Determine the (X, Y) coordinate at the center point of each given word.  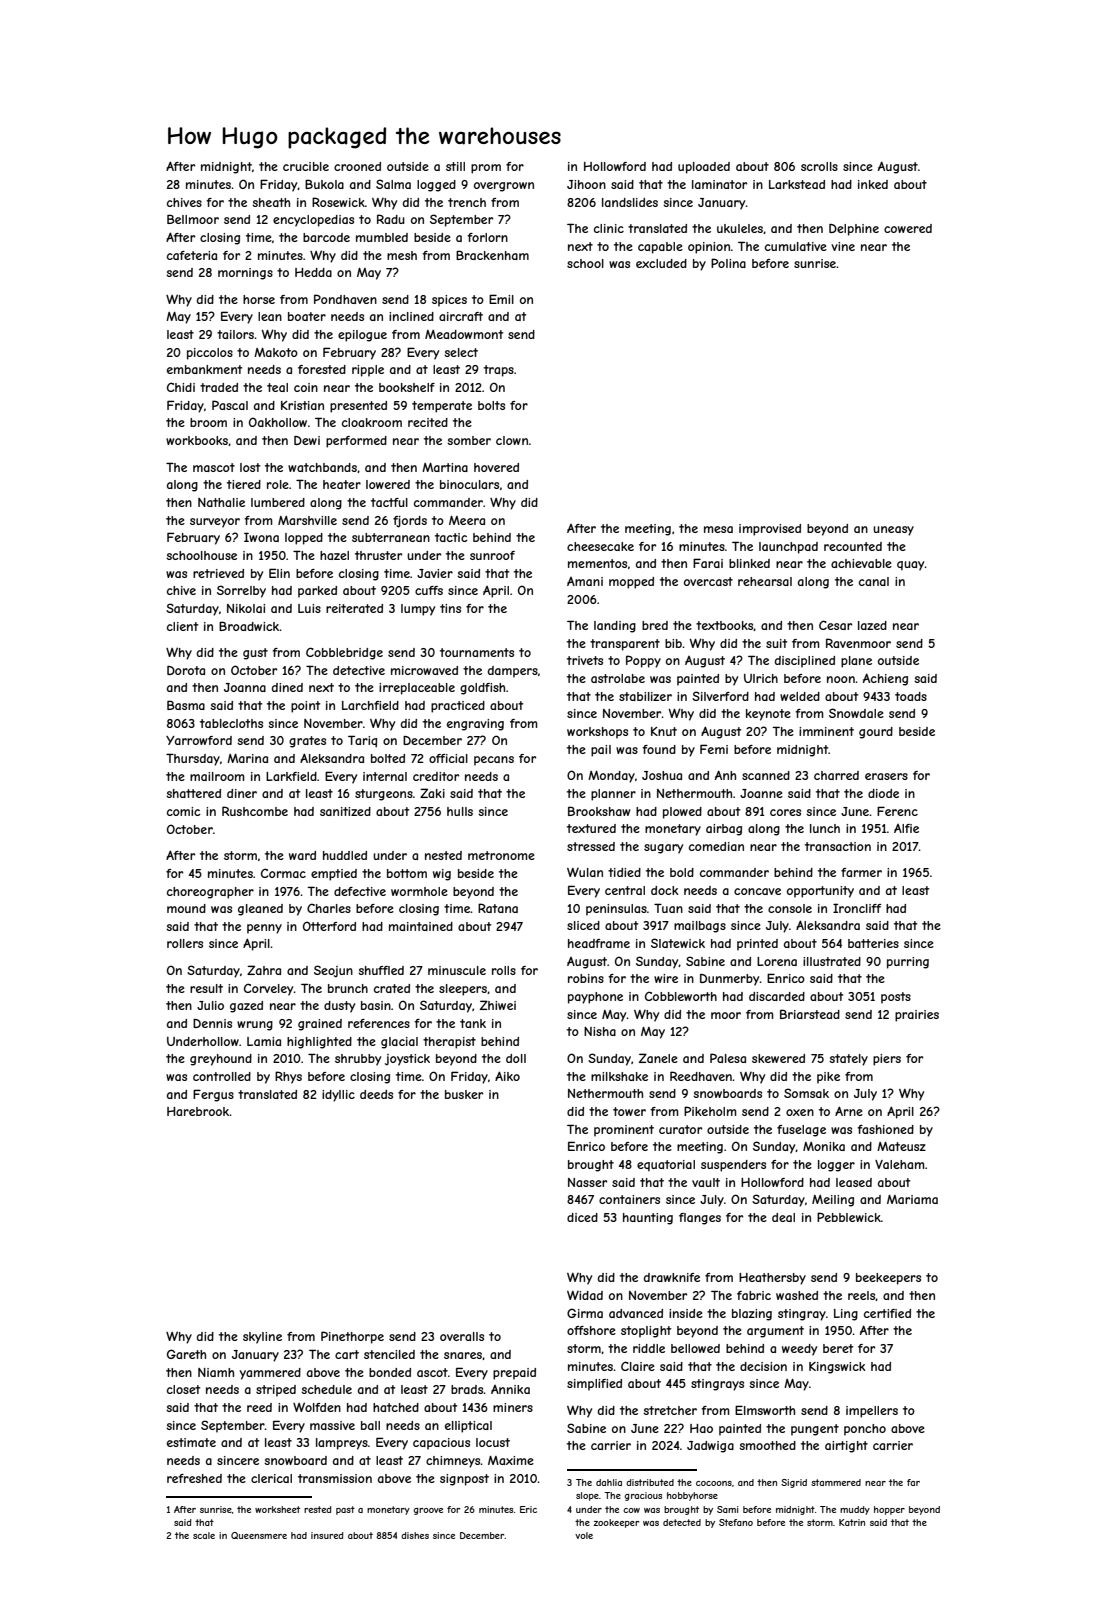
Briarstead (810, 1014)
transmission (335, 1478)
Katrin (852, 1522)
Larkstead (797, 184)
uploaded (704, 168)
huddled (345, 855)
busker (464, 1094)
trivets (585, 660)
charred (836, 775)
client (182, 626)
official (448, 758)
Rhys (288, 1077)
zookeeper (616, 1523)
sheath (271, 202)
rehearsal (765, 581)
